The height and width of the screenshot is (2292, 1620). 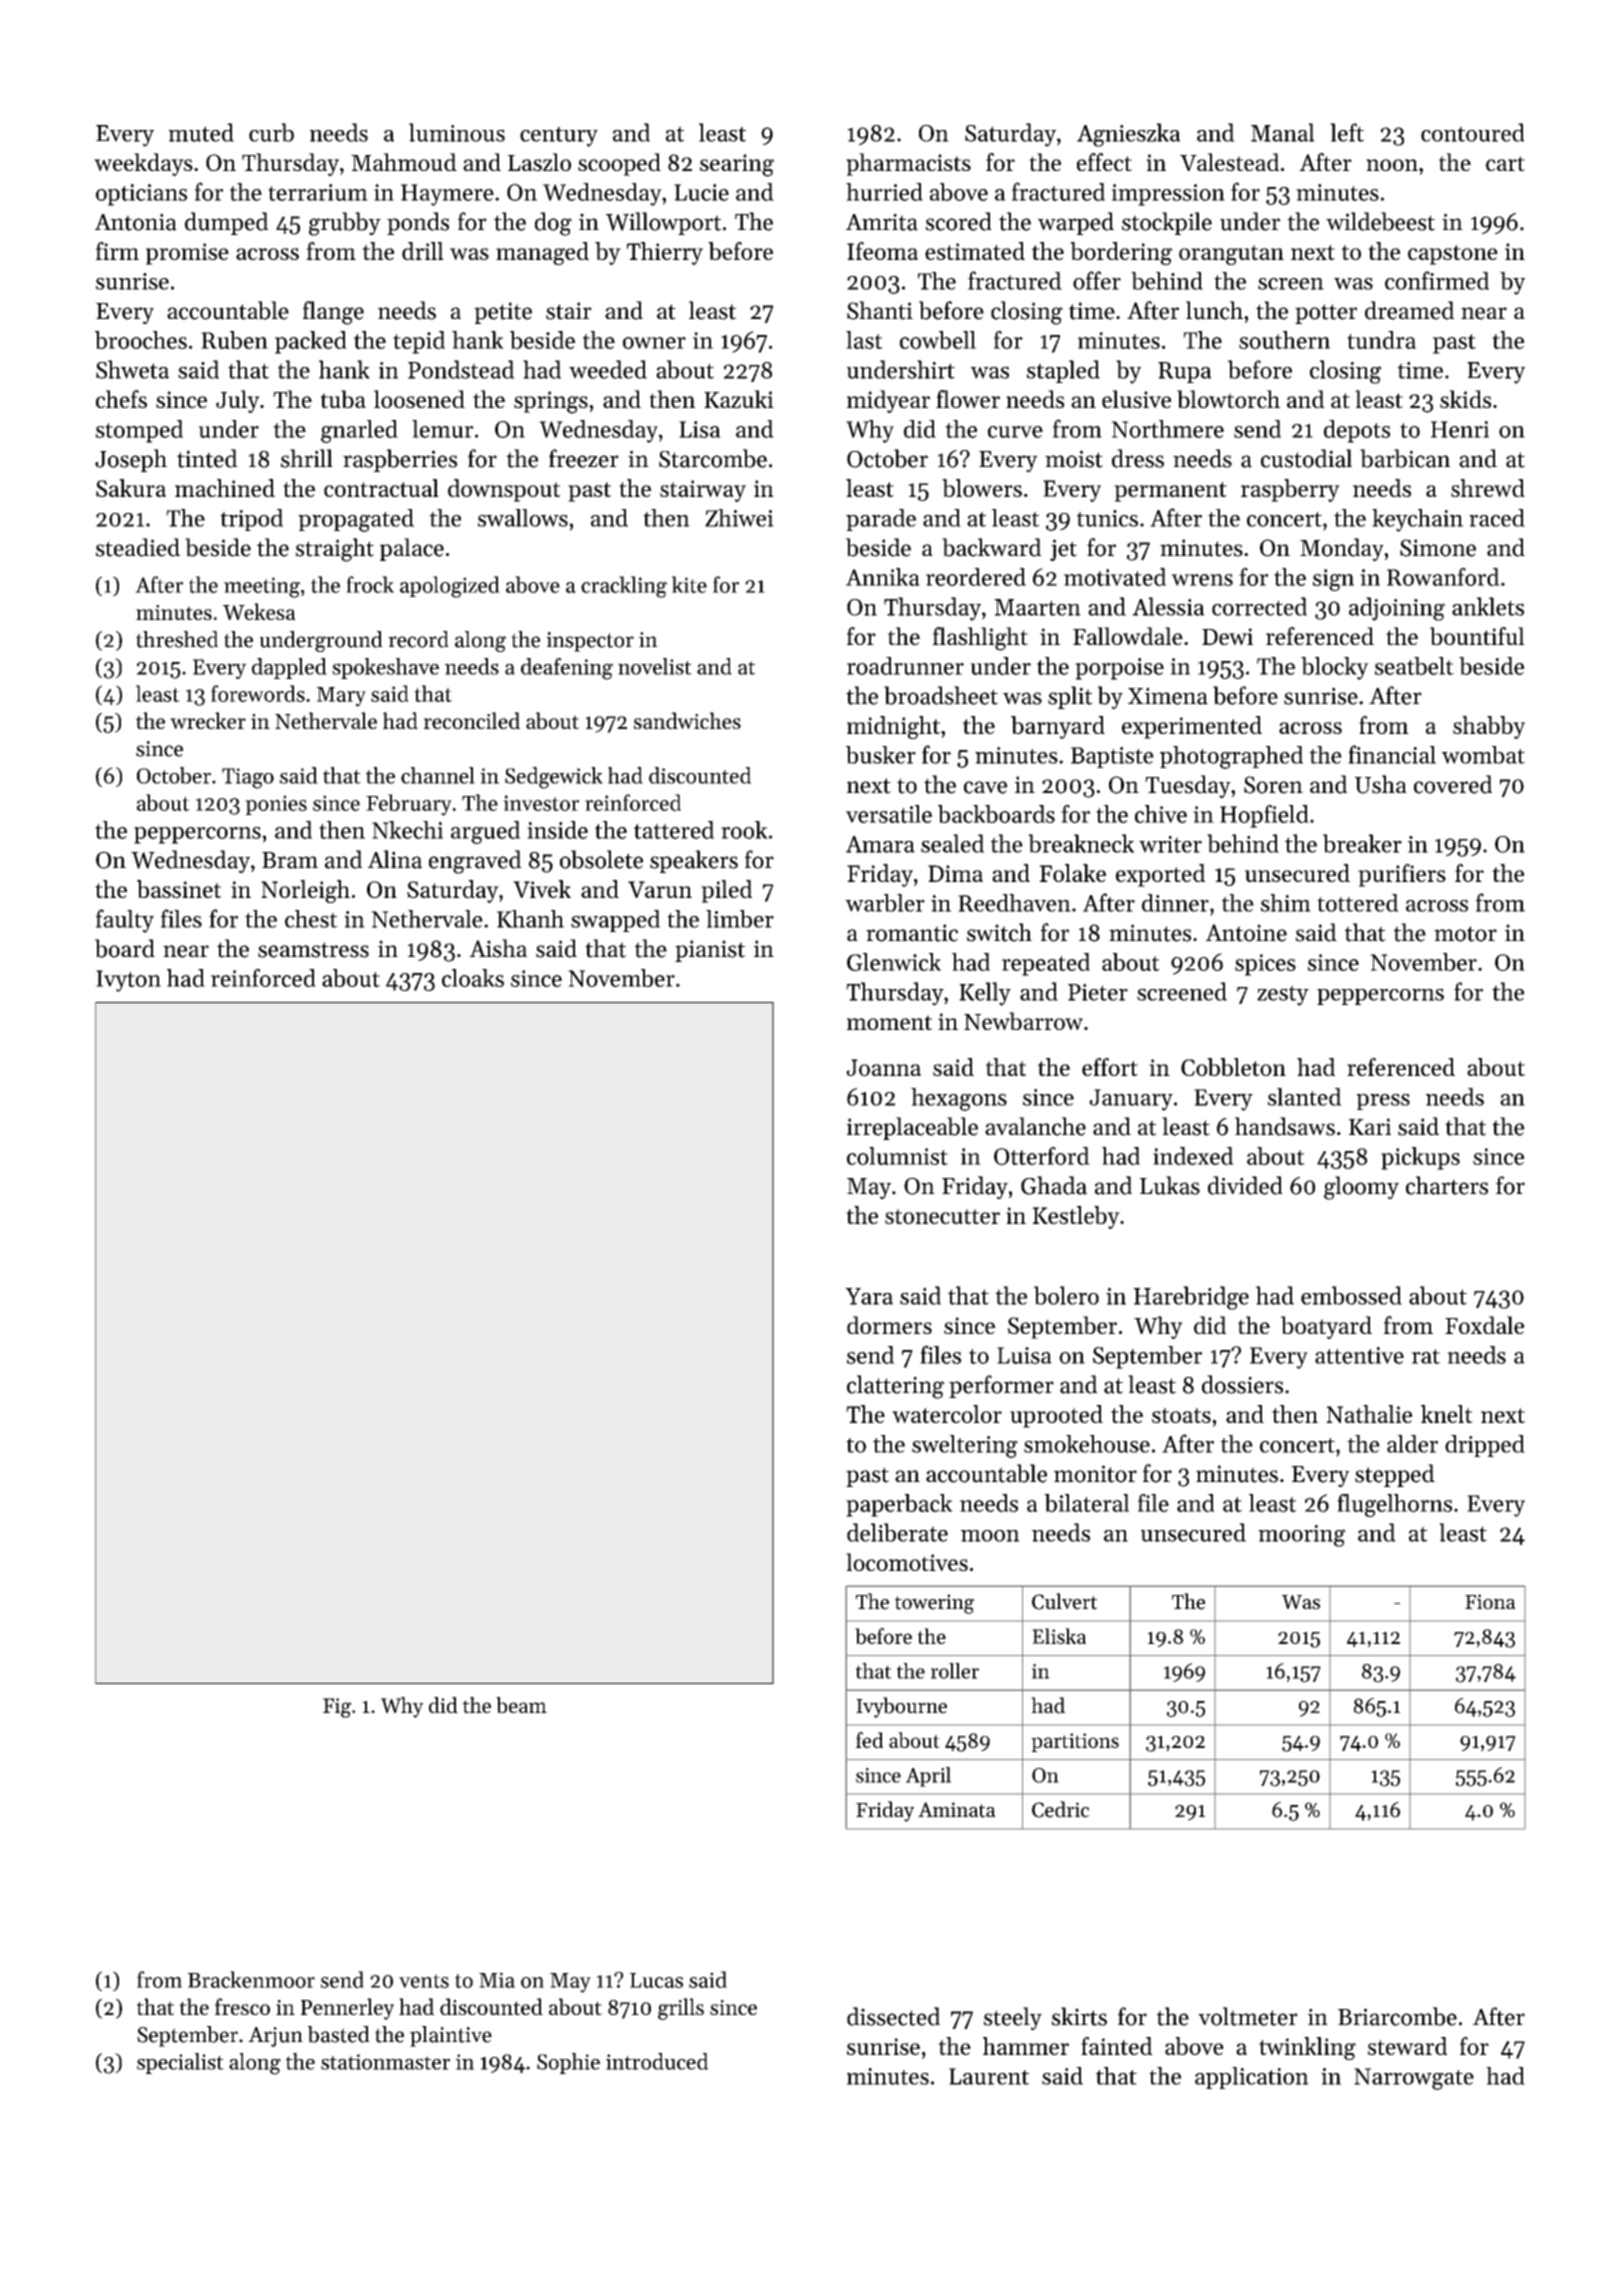 What do you see at coordinates (1420, 1158) in the screenshot?
I see `pickups` at bounding box center [1420, 1158].
